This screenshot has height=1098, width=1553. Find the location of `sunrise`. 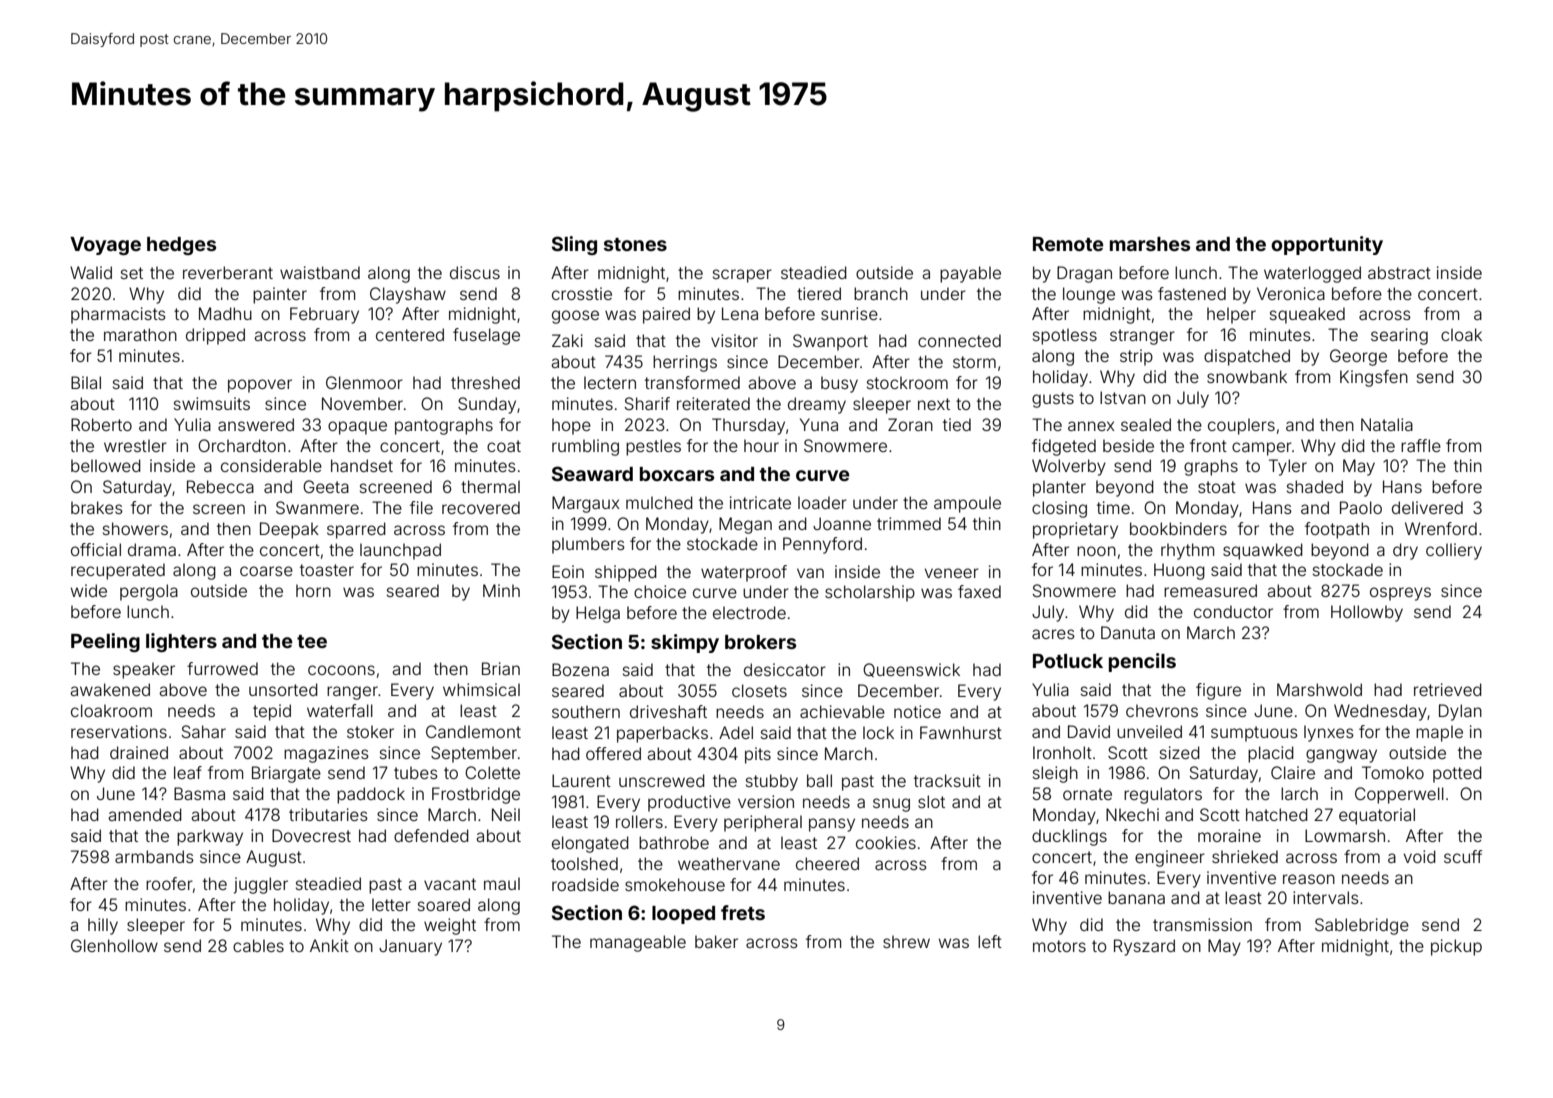

sunrise is located at coordinates (849, 313).
